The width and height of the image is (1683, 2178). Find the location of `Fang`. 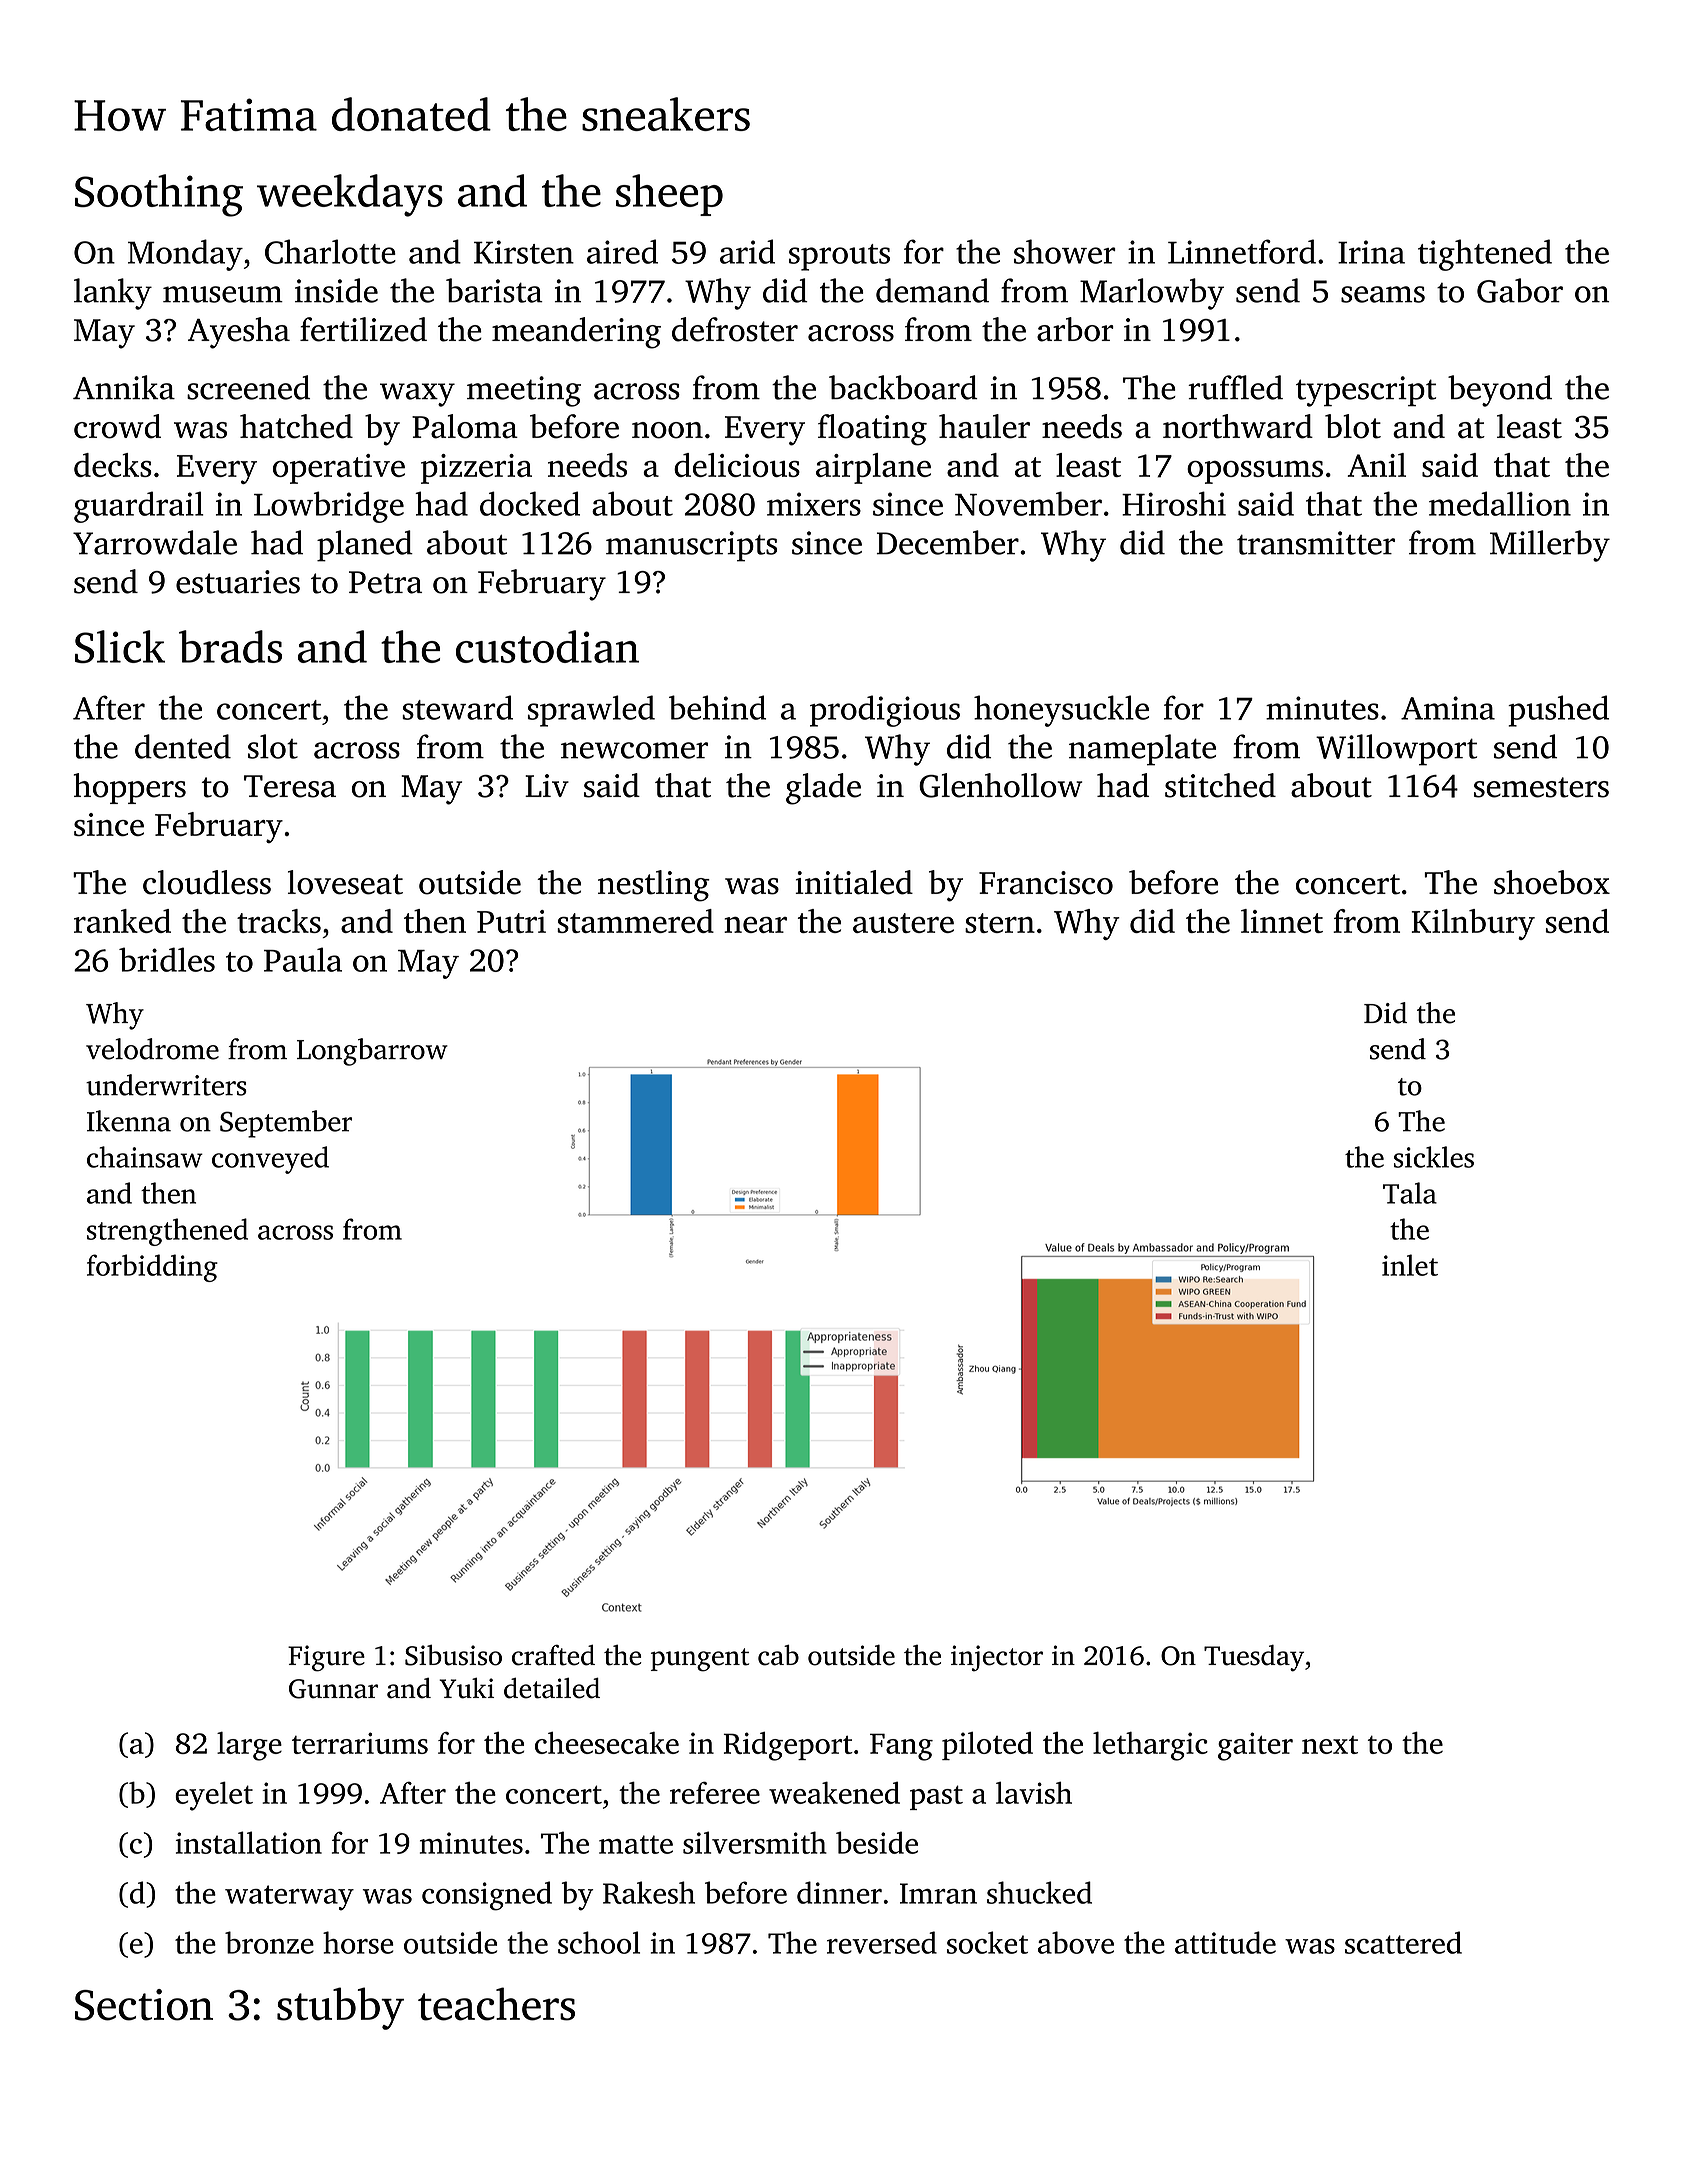

Fang is located at coordinates (901, 1747).
